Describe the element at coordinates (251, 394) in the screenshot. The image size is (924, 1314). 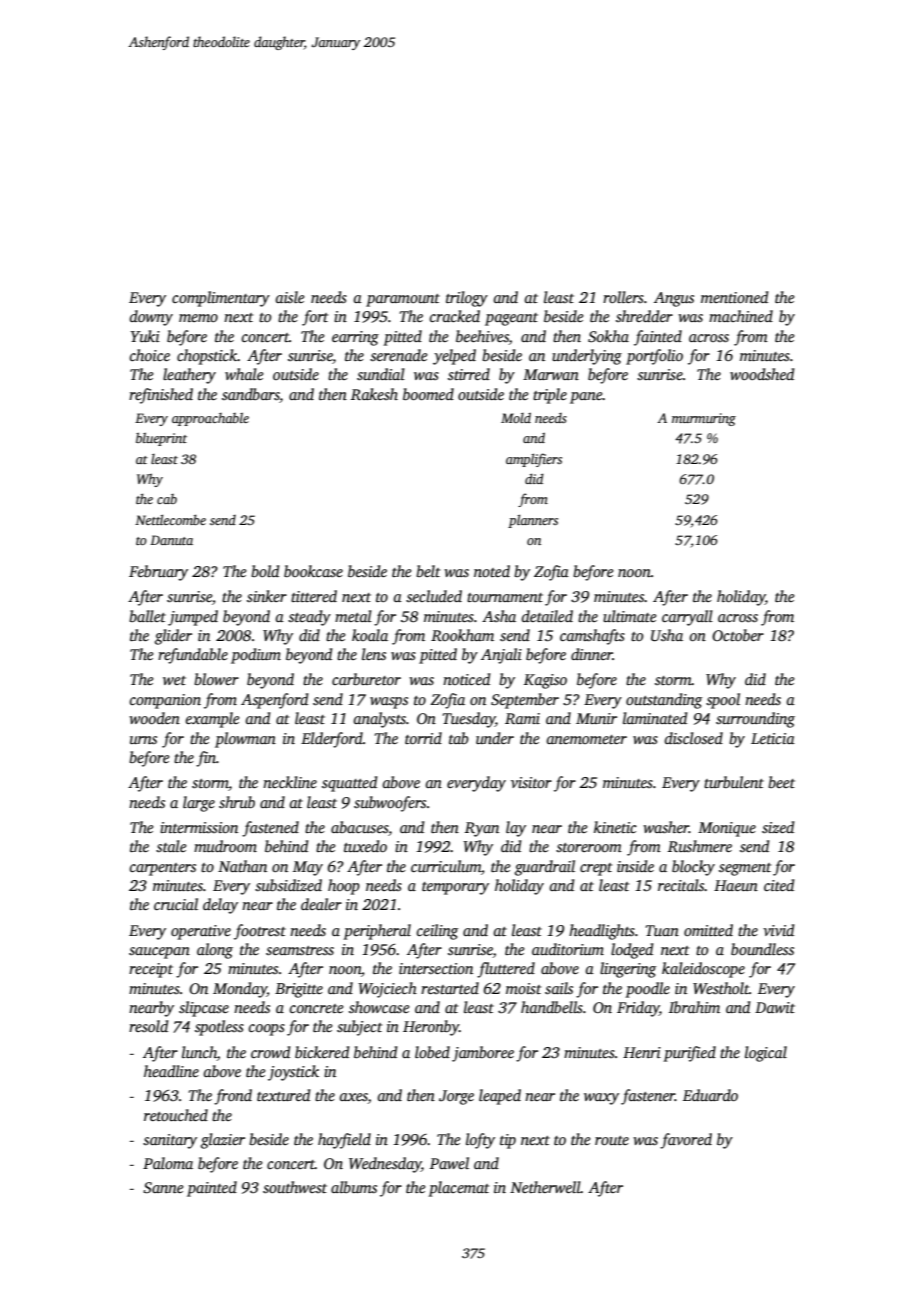
I see `sandbars` at that location.
